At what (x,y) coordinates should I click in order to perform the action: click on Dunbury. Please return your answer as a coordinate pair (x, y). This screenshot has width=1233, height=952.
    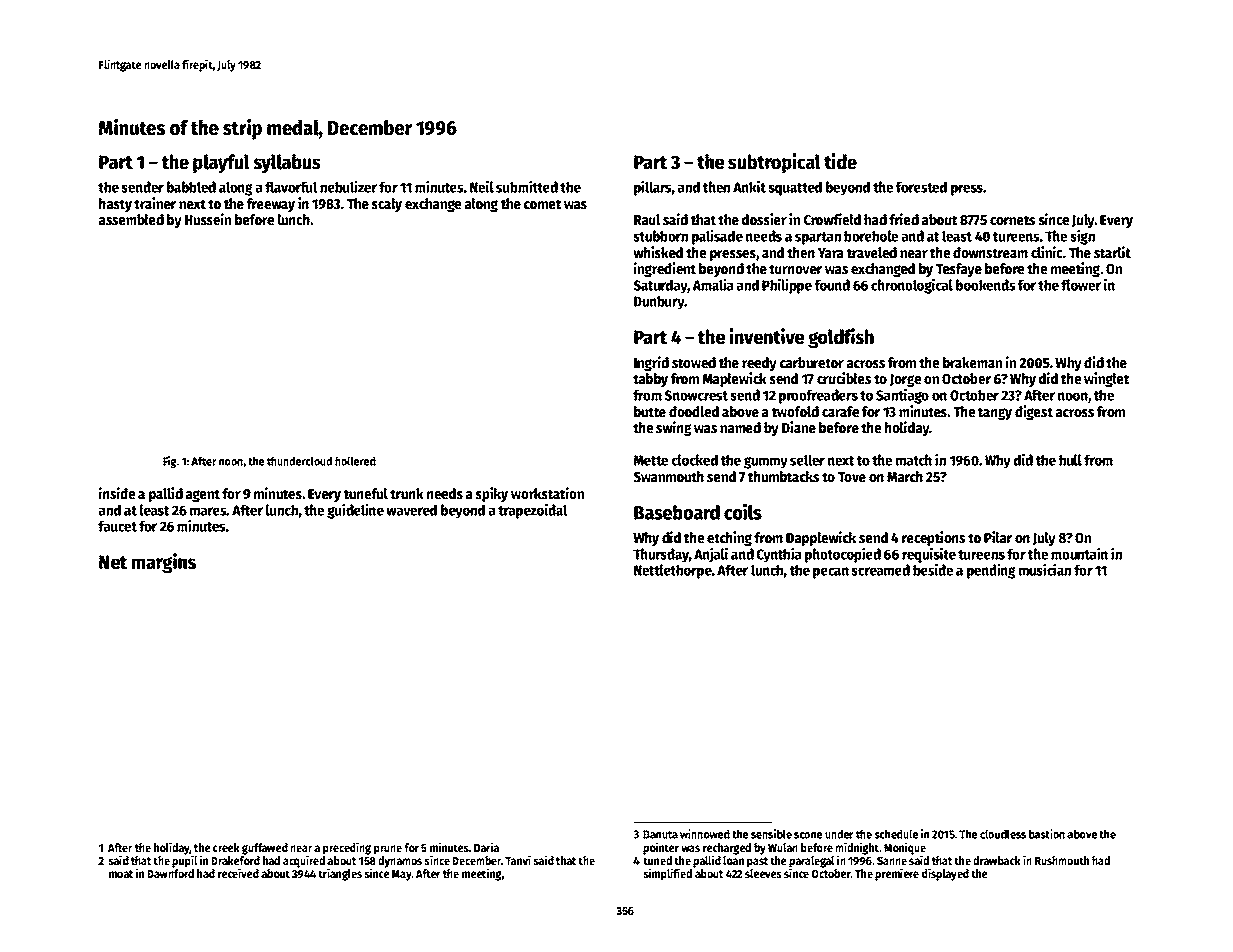
    Looking at the image, I should click on (659, 302).
